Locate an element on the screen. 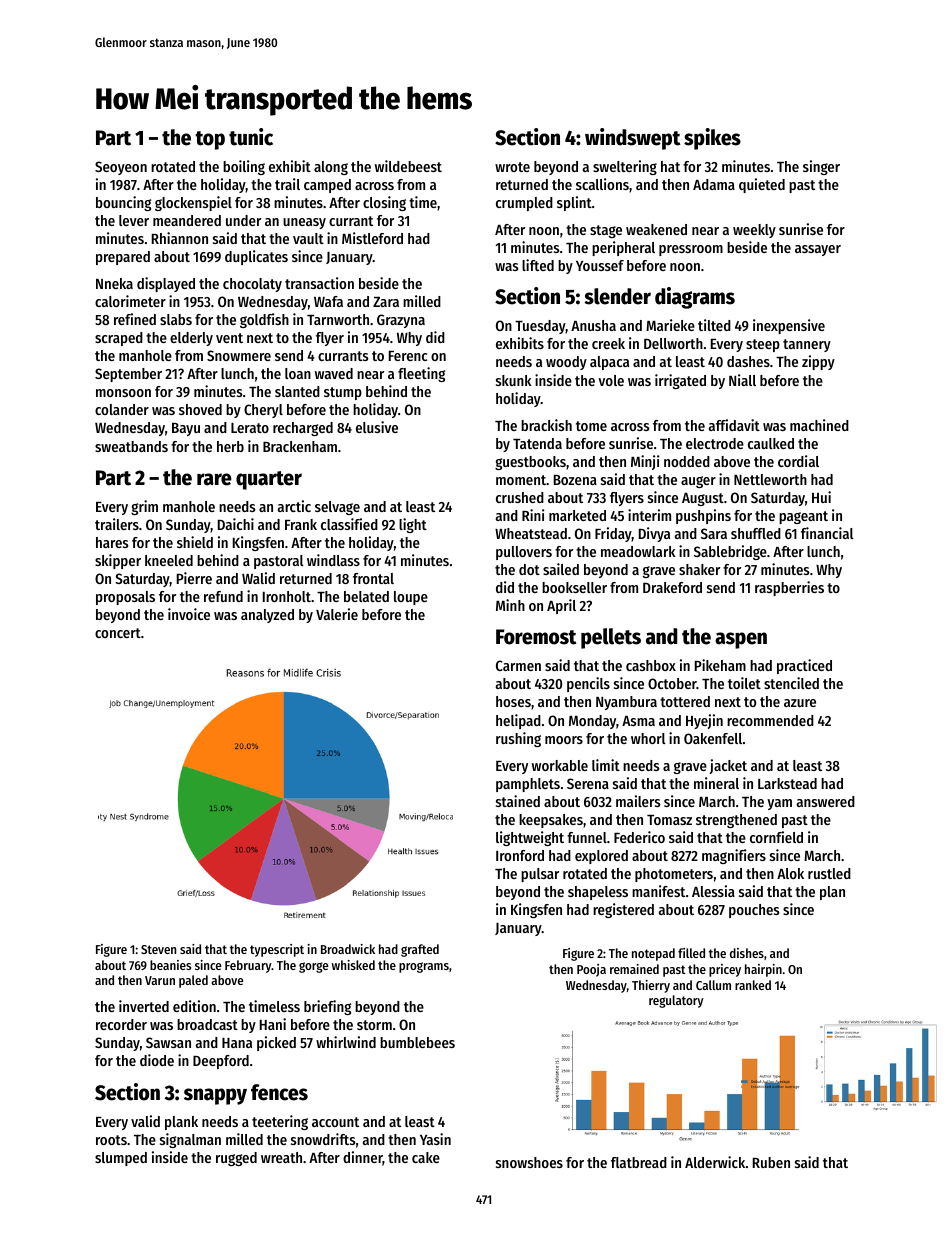  flatbread is located at coordinates (639, 1162).
